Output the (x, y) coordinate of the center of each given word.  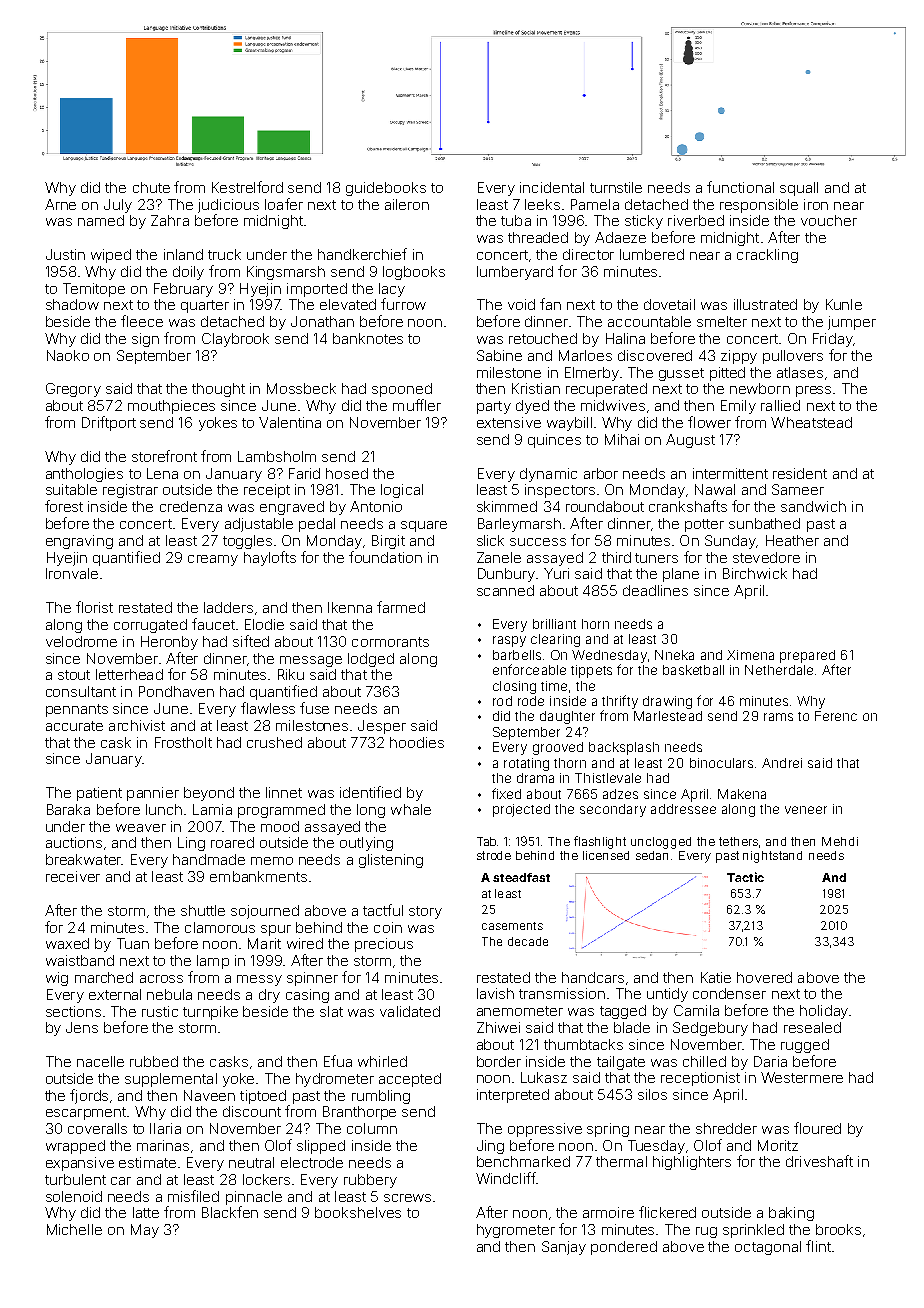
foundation (385, 557)
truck (224, 254)
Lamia (212, 809)
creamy (213, 560)
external (115, 994)
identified (370, 792)
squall (799, 189)
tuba (516, 220)
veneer (806, 810)
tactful (383, 910)
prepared (807, 656)
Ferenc (836, 716)
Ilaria (165, 1128)
